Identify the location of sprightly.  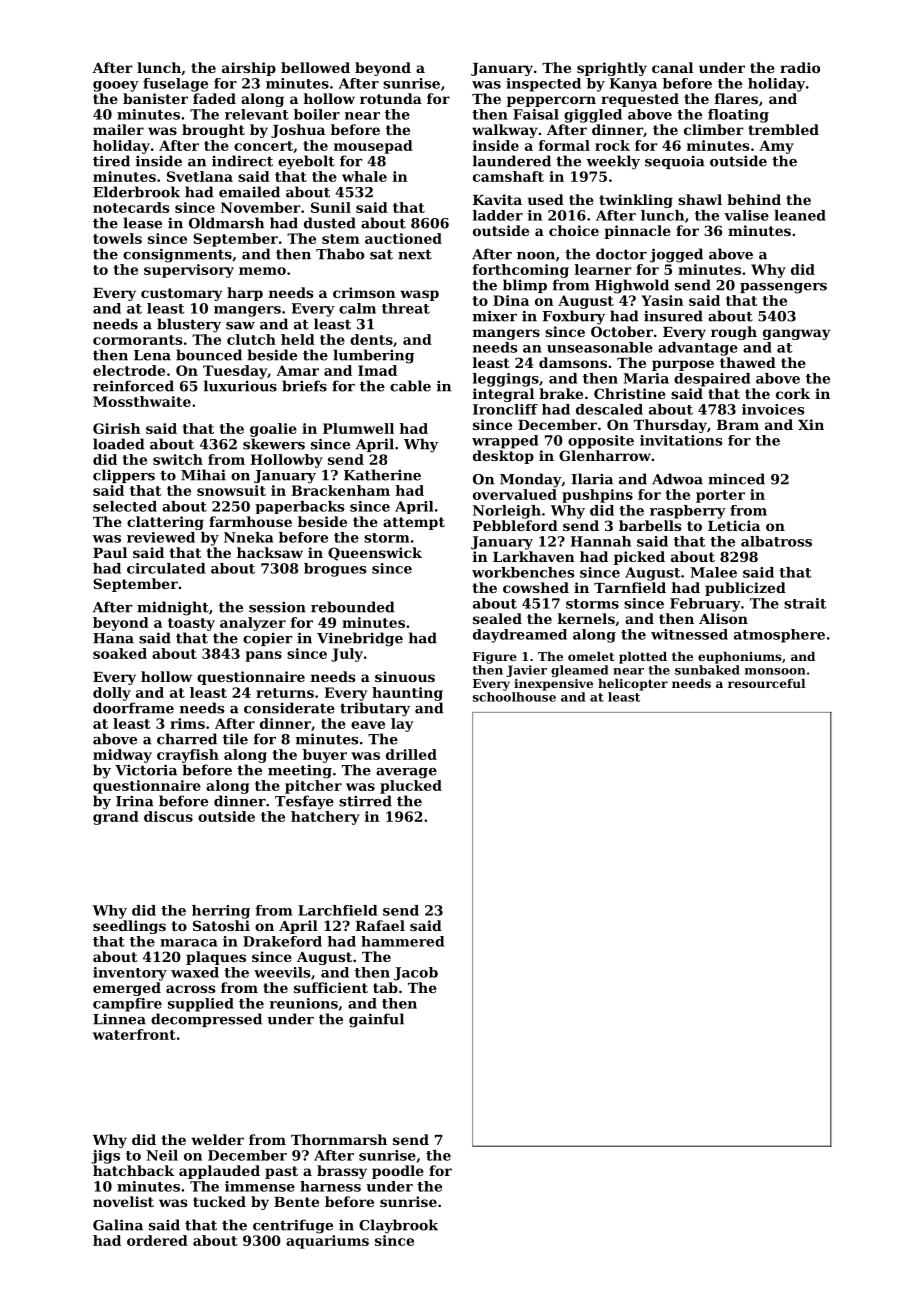
(612, 69).
